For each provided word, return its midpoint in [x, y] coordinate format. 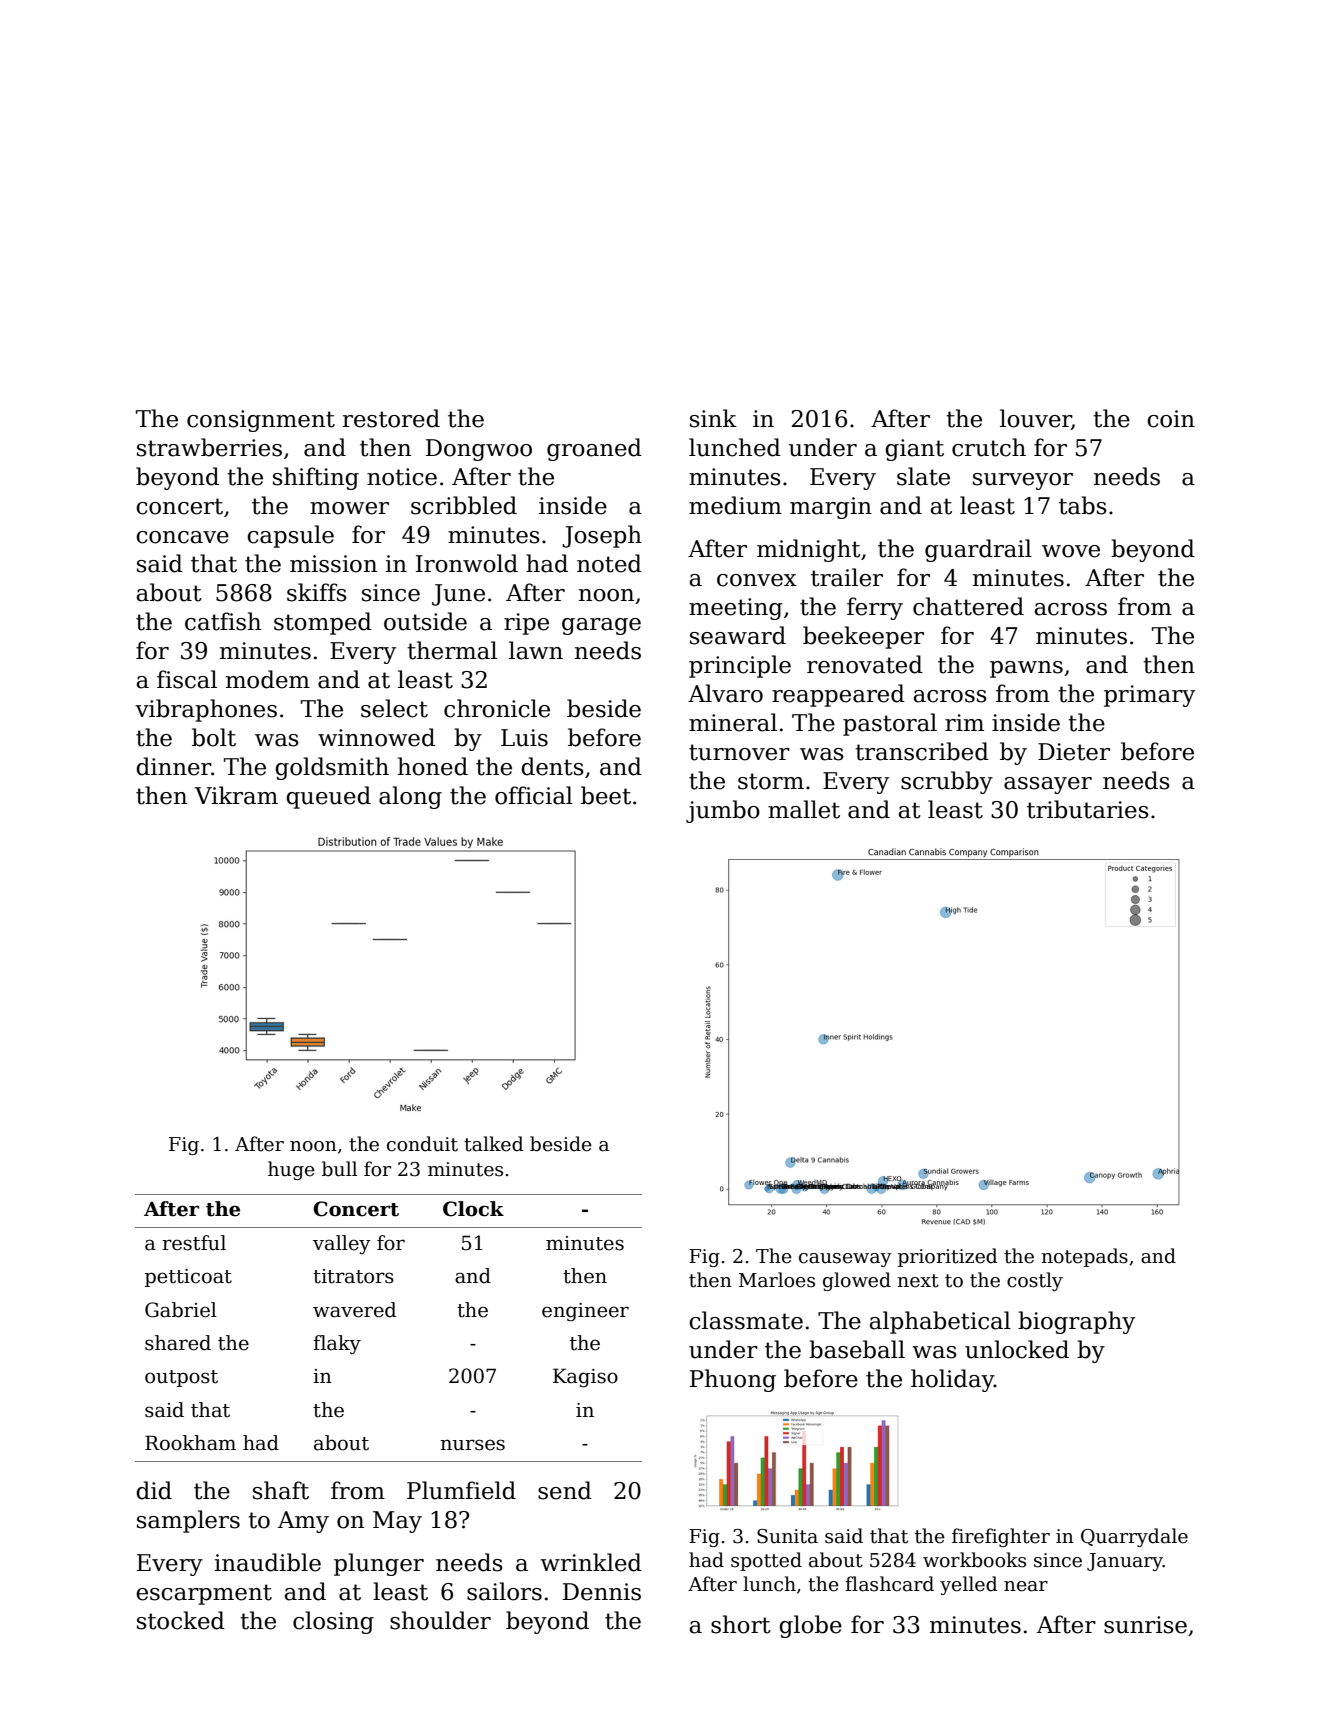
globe [810, 1626]
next [918, 1281]
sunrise [1145, 1625]
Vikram [236, 795]
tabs [1083, 505]
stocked [181, 1620]
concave [182, 537]
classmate [746, 1320]
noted [609, 563]
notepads [1084, 1257]
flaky [337, 1344]
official [534, 795]
